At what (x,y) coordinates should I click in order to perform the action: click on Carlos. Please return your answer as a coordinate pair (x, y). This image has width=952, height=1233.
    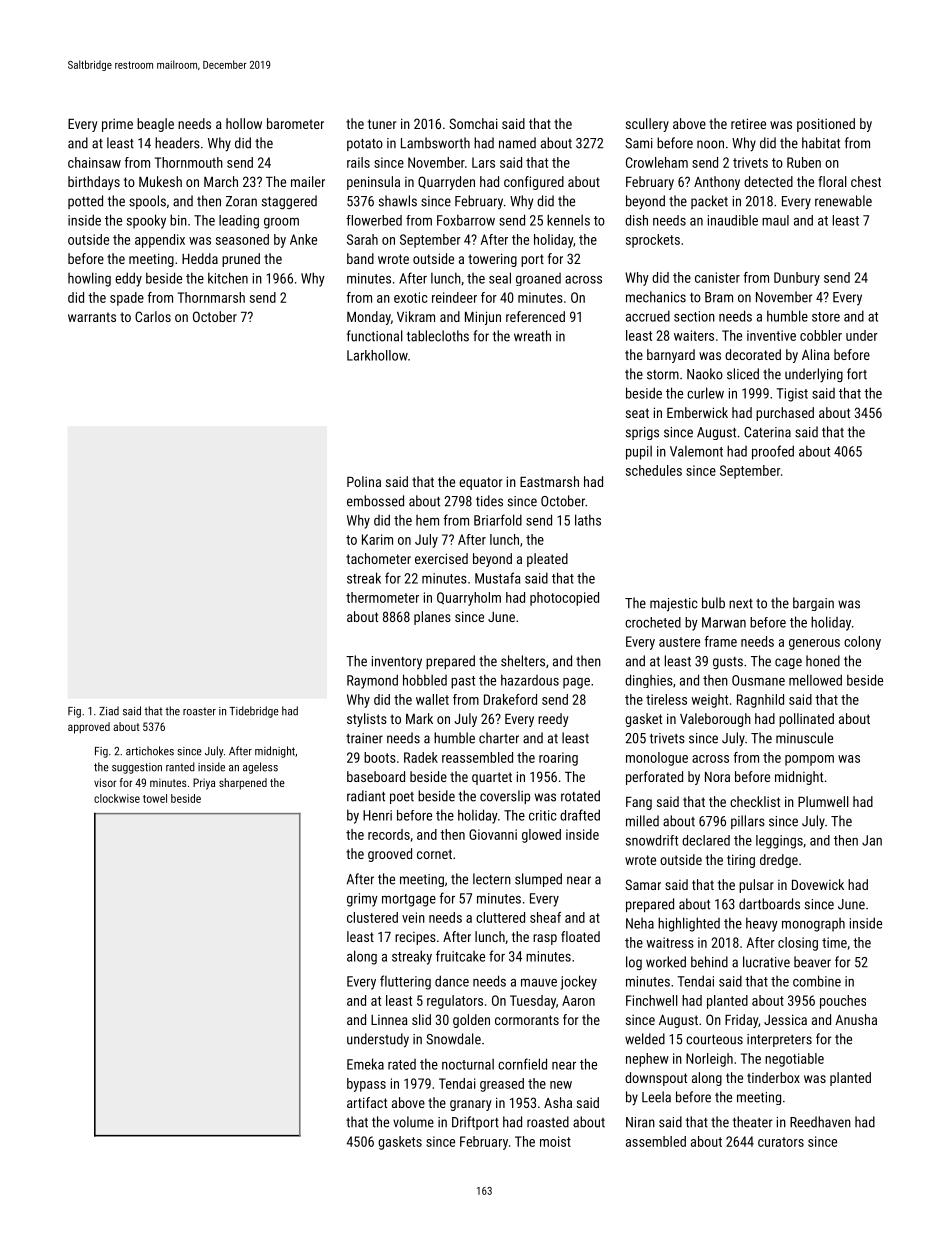
    Looking at the image, I should click on (153, 316).
